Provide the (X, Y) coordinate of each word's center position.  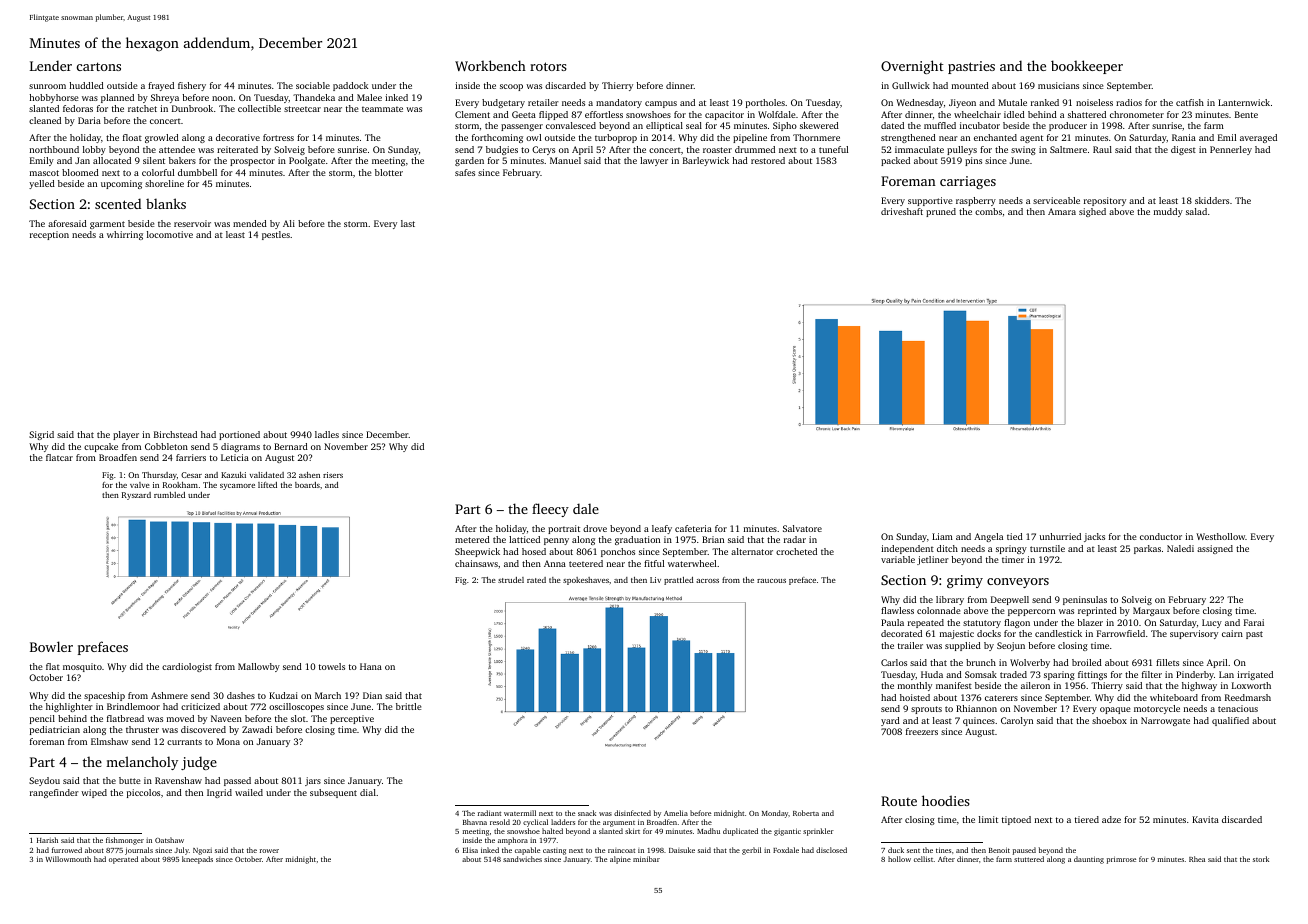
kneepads (197, 860)
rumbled (169, 495)
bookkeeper (1087, 67)
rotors (548, 66)
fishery (192, 86)
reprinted (1097, 611)
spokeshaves (586, 581)
